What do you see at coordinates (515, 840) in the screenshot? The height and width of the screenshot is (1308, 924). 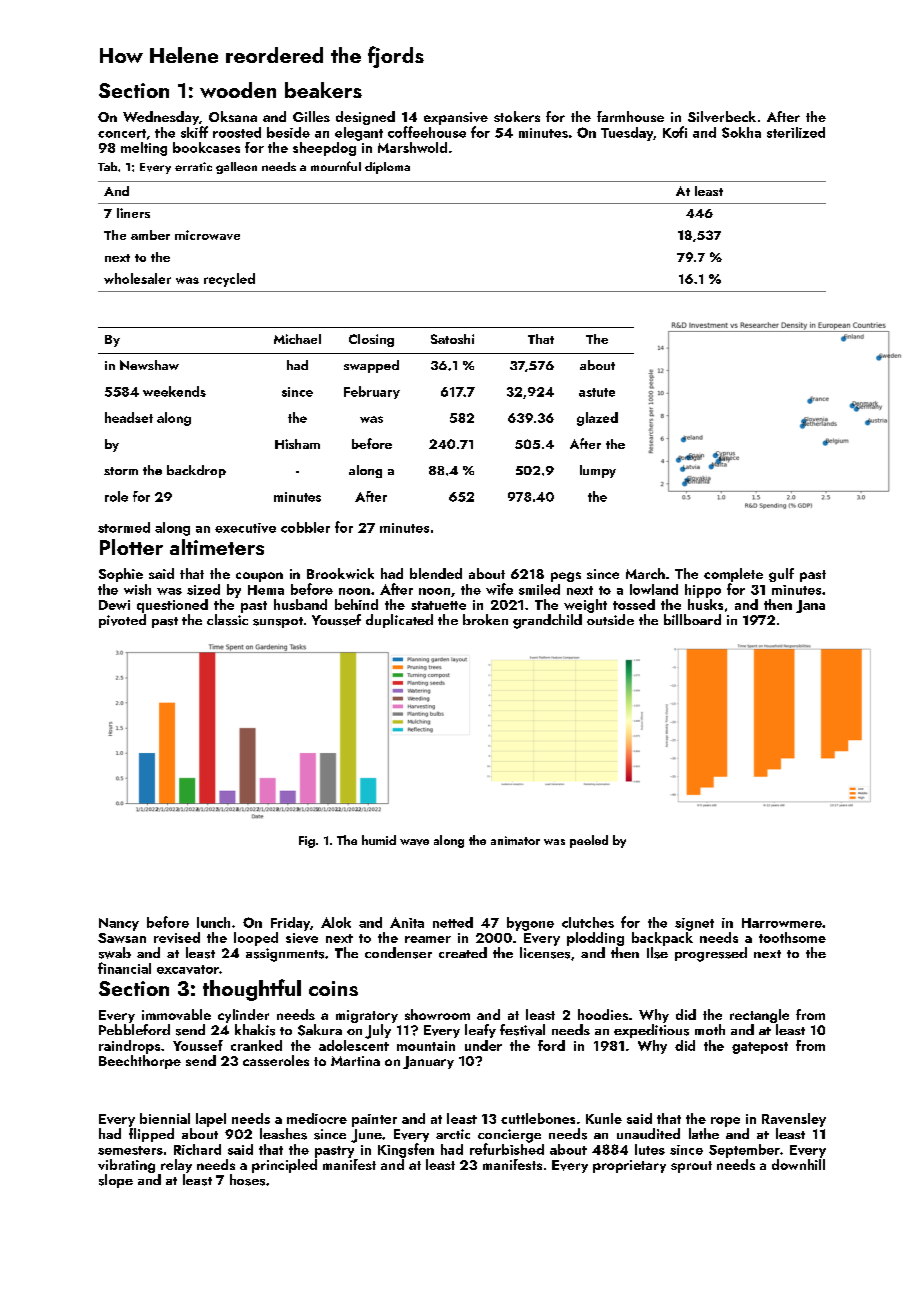 I see `animator` at bounding box center [515, 840].
